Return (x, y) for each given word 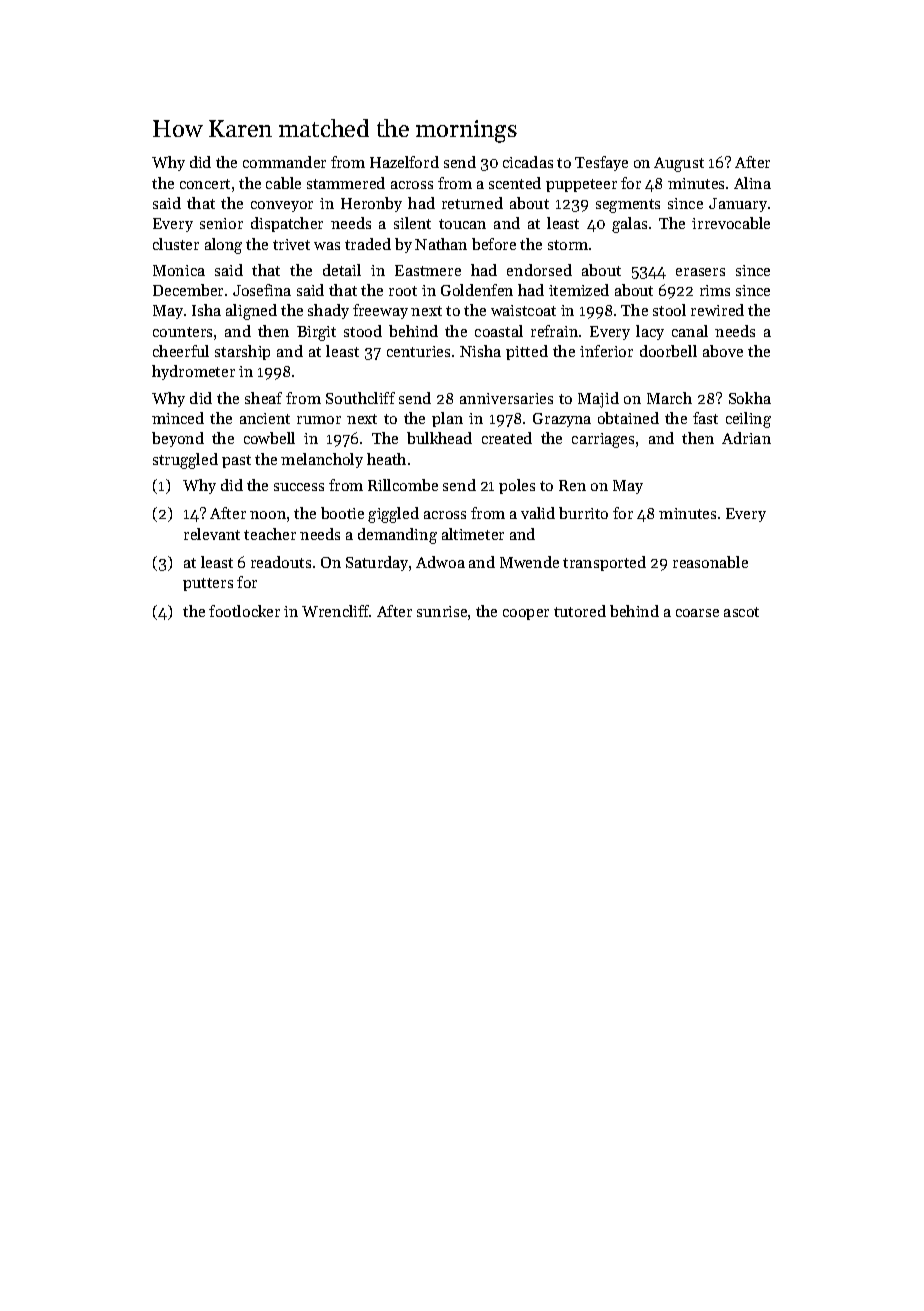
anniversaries (506, 398)
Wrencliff (336, 611)
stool (669, 310)
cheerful (181, 351)
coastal (499, 331)
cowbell (269, 438)
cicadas (528, 162)
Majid (598, 400)
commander (284, 162)
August (679, 164)
